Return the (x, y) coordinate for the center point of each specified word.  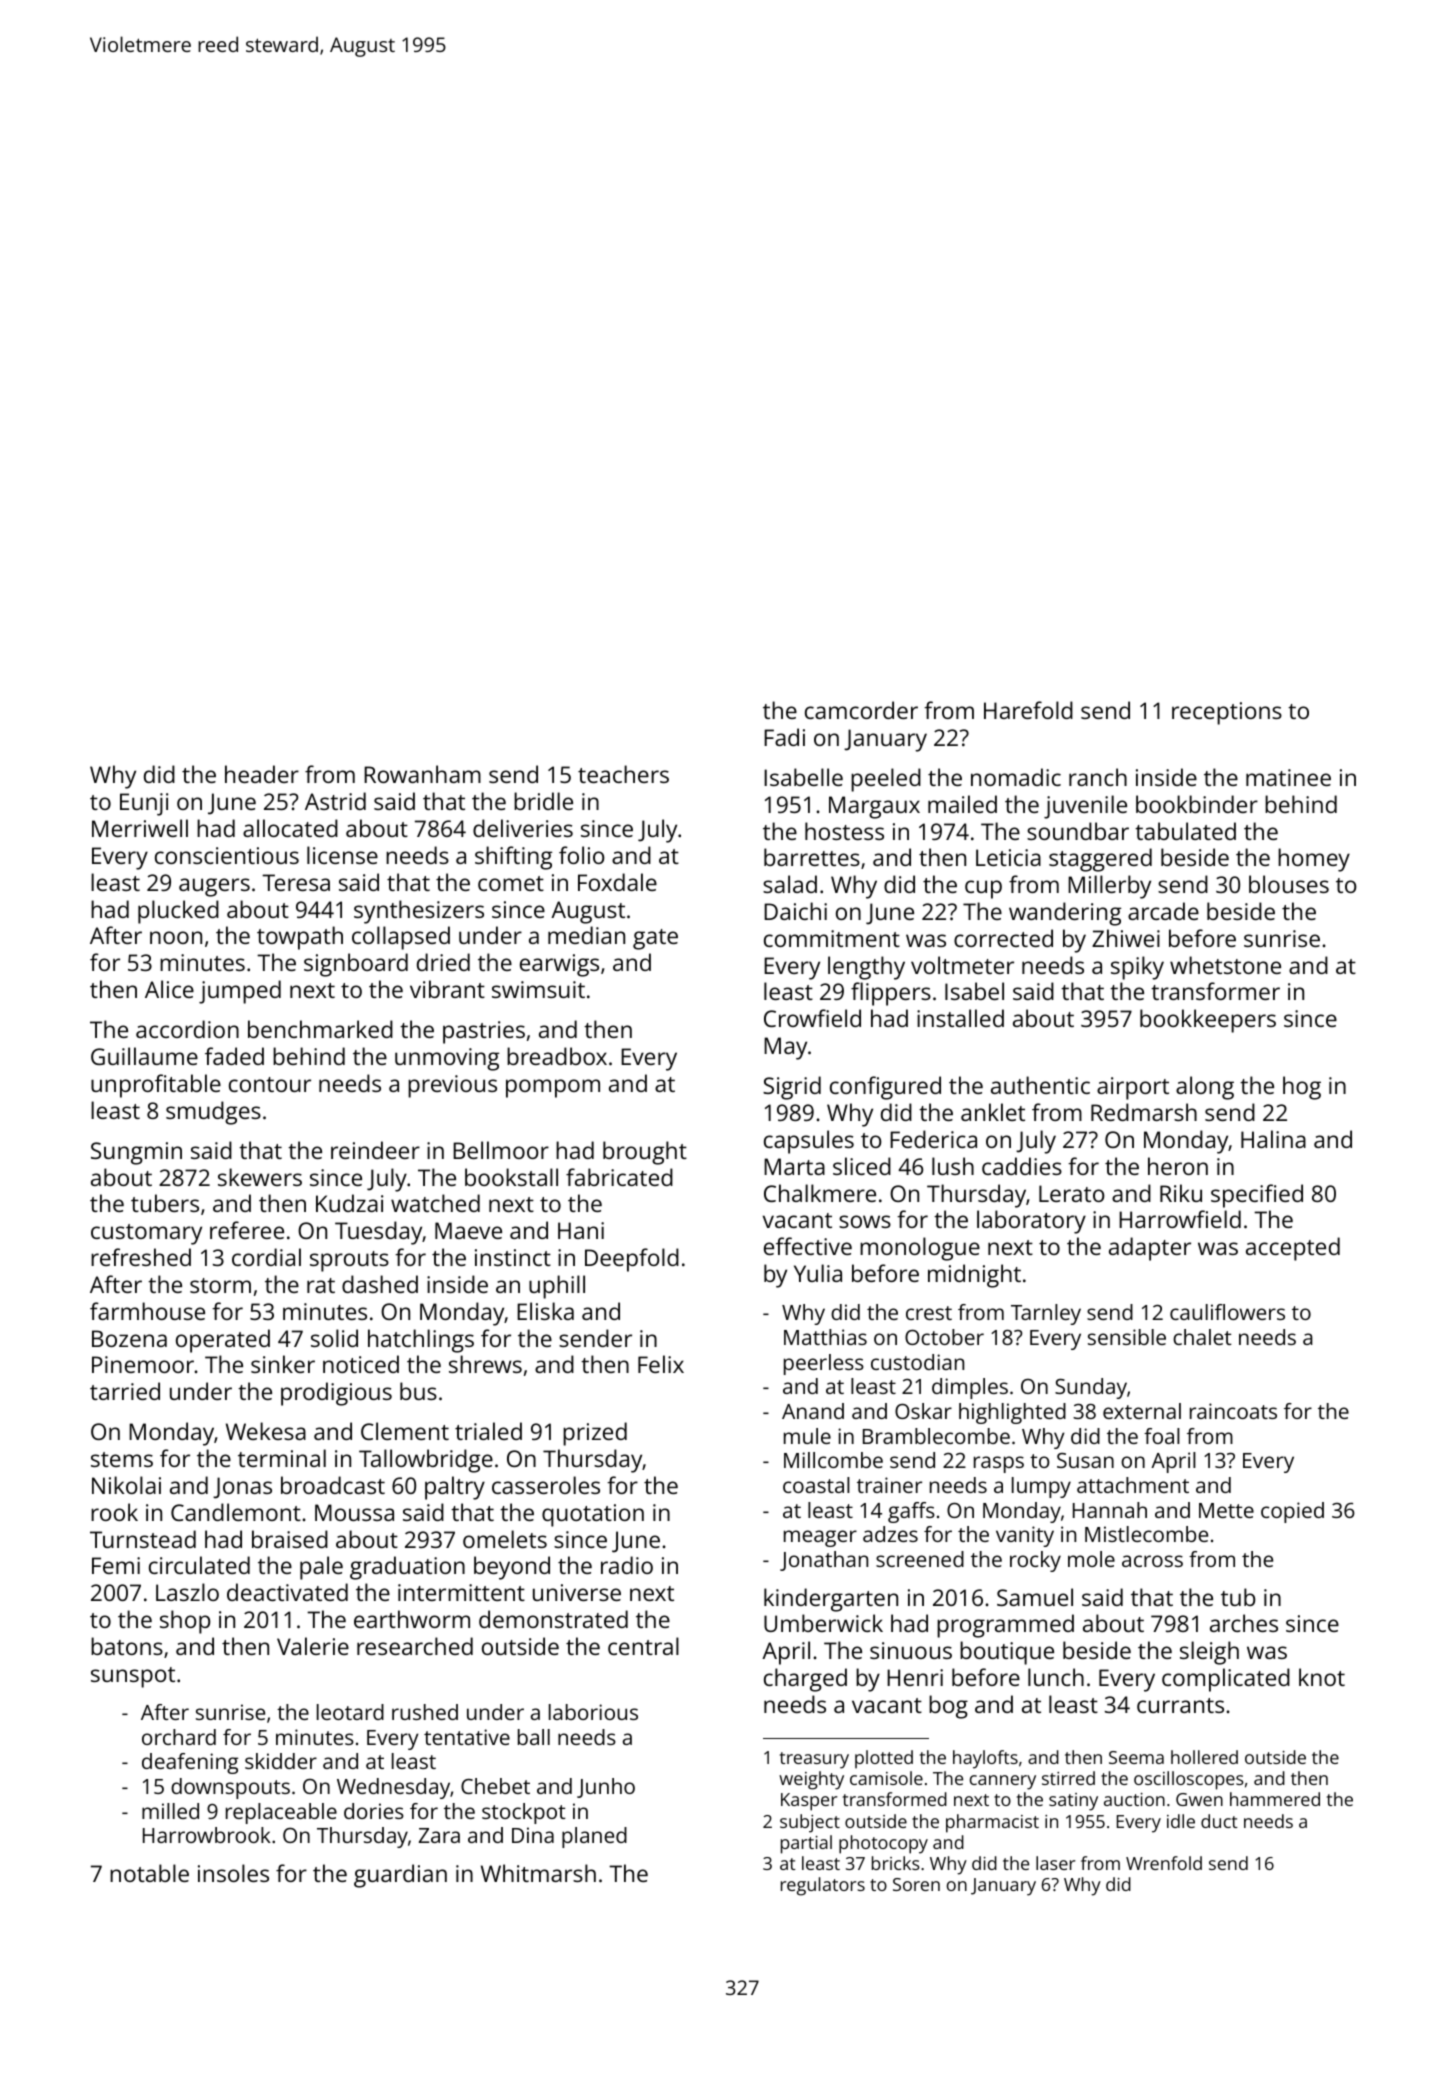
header (262, 774)
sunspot (133, 1677)
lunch (1056, 1677)
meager (820, 1538)
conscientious (227, 855)
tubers (165, 1203)
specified (1257, 1196)
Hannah (1110, 1510)
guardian (400, 1876)
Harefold (1028, 710)
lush (953, 1166)
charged (805, 1680)
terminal (282, 1458)
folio (581, 855)
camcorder (861, 710)
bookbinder (1197, 804)
